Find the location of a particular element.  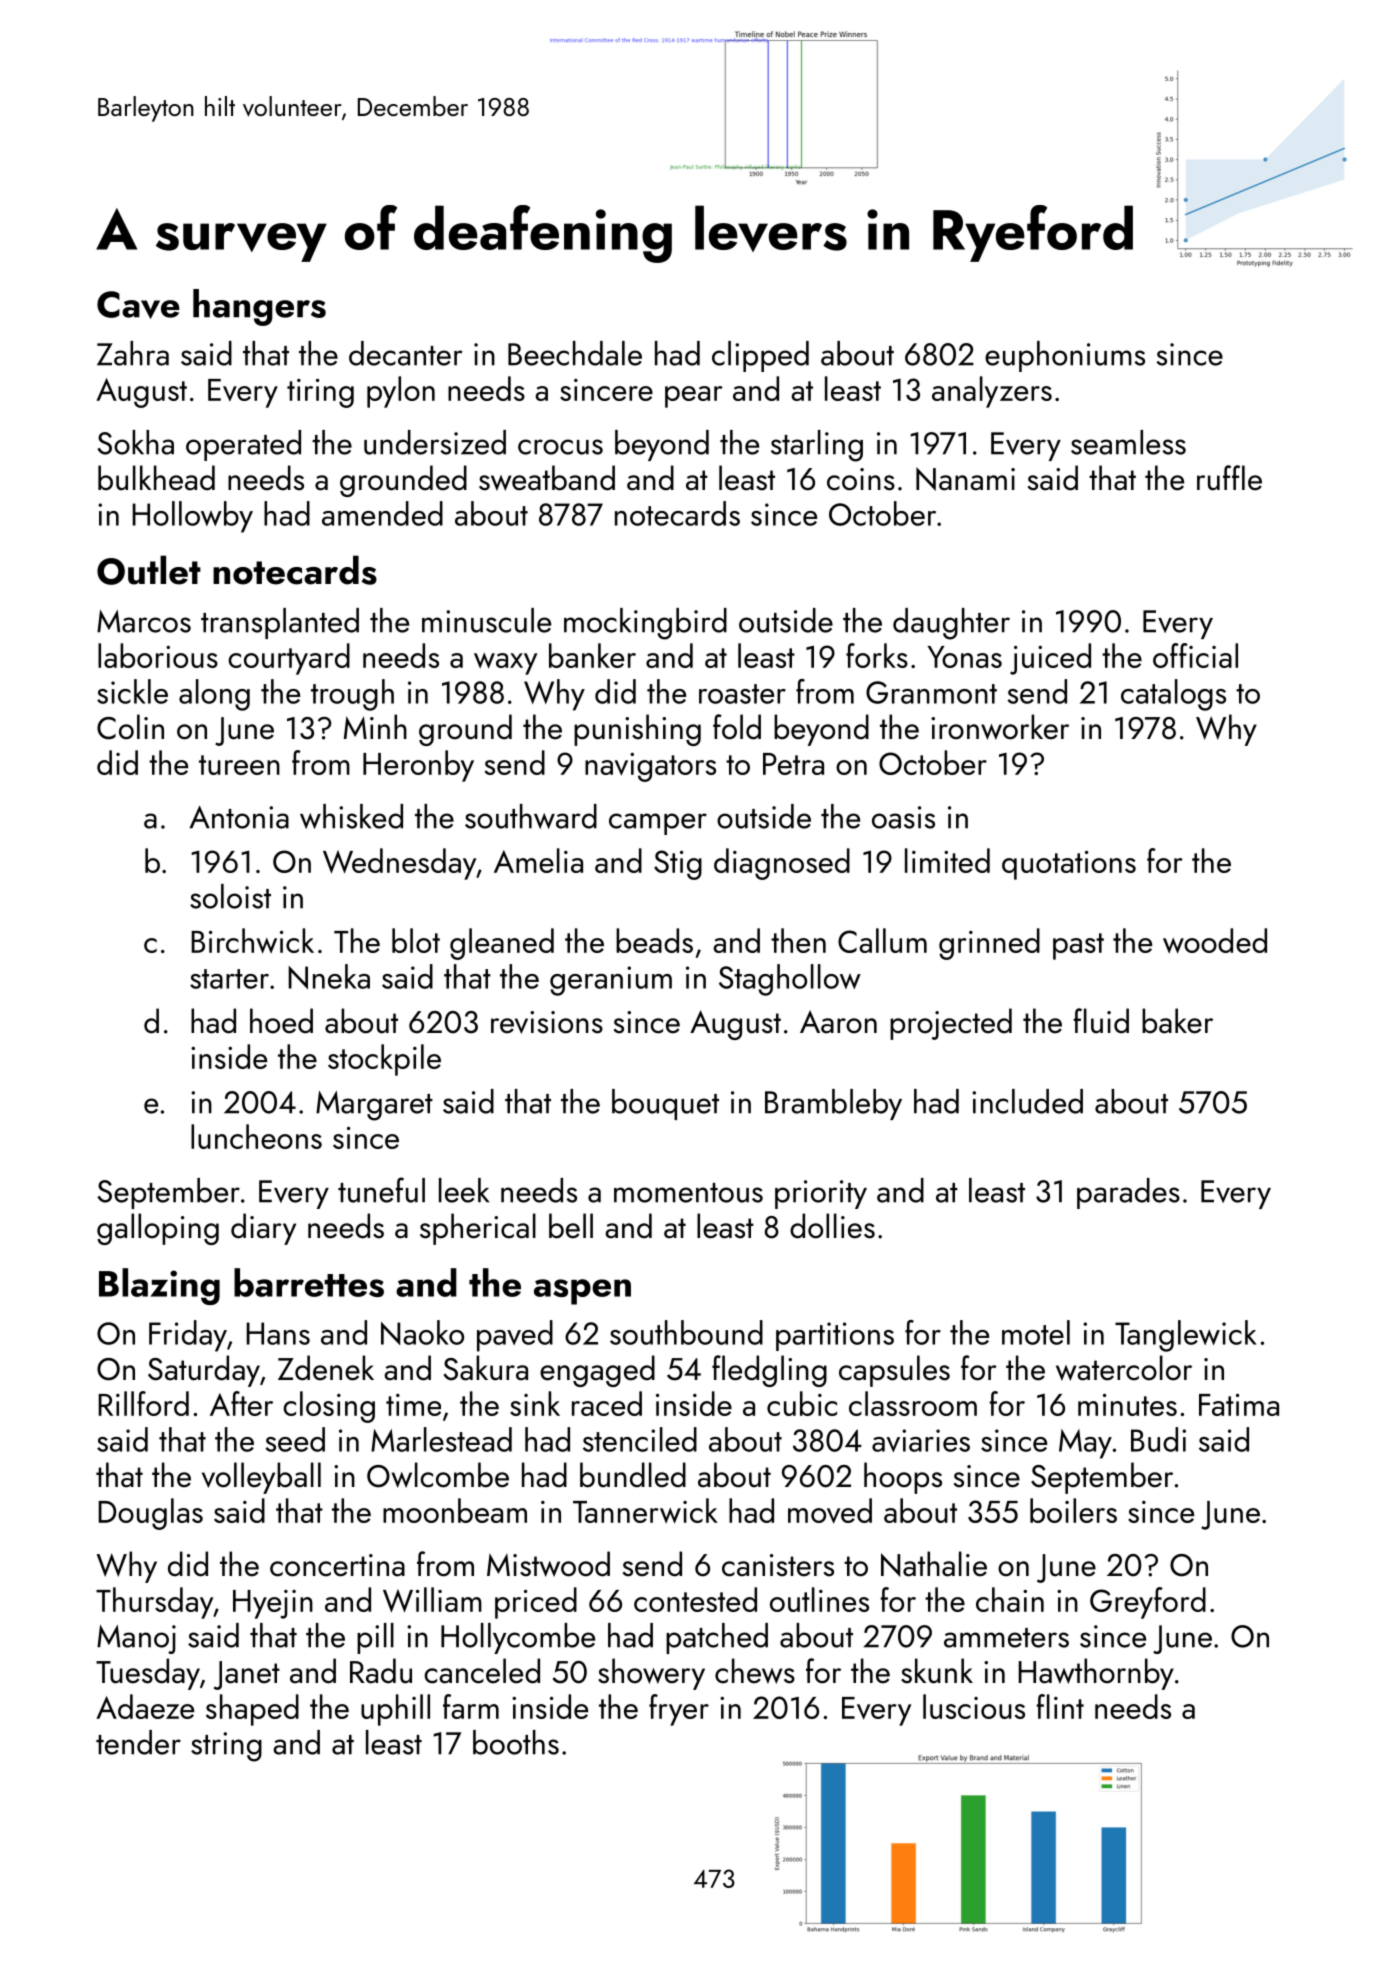

luscious is located at coordinates (974, 1706).
